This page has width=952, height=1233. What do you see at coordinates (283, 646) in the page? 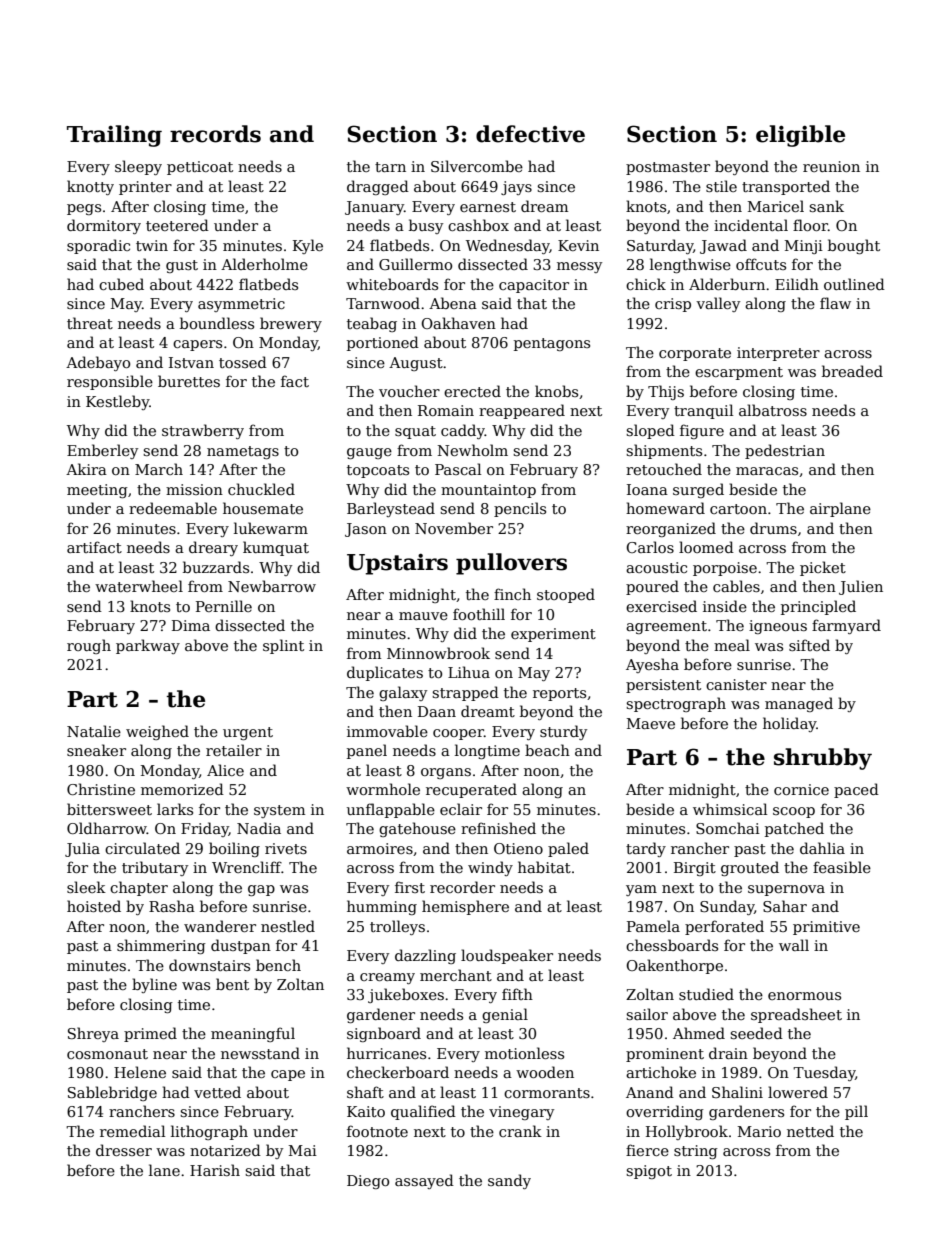
I see `splint` at bounding box center [283, 646].
